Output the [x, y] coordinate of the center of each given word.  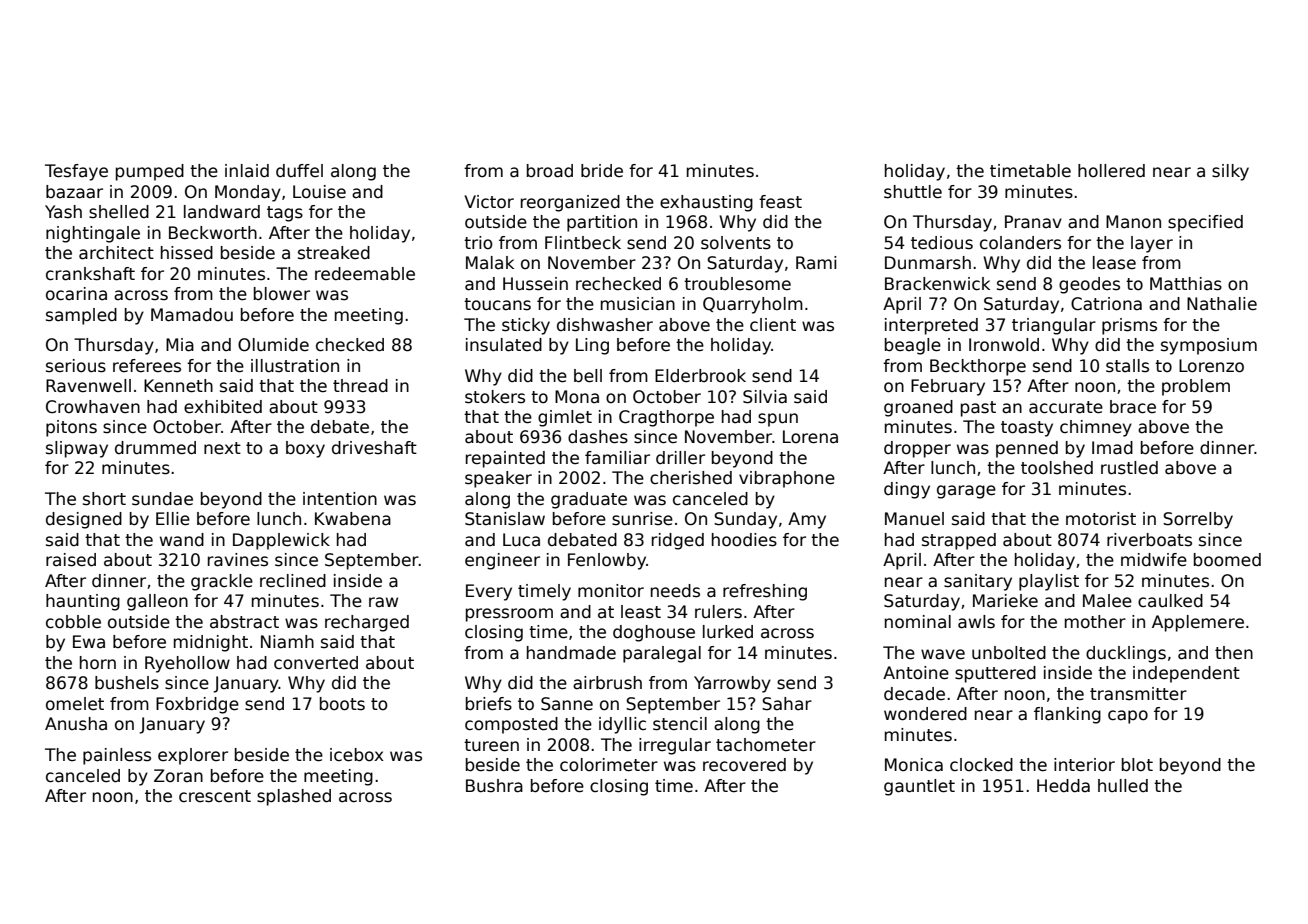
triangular [1054, 326]
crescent [215, 796]
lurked [728, 632]
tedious [942, 243]
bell [588, 376]
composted [511, 725]
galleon [157, 602]
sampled [81, 316]
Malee [1107, 601]
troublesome [737, 284]
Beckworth [213, 233]
